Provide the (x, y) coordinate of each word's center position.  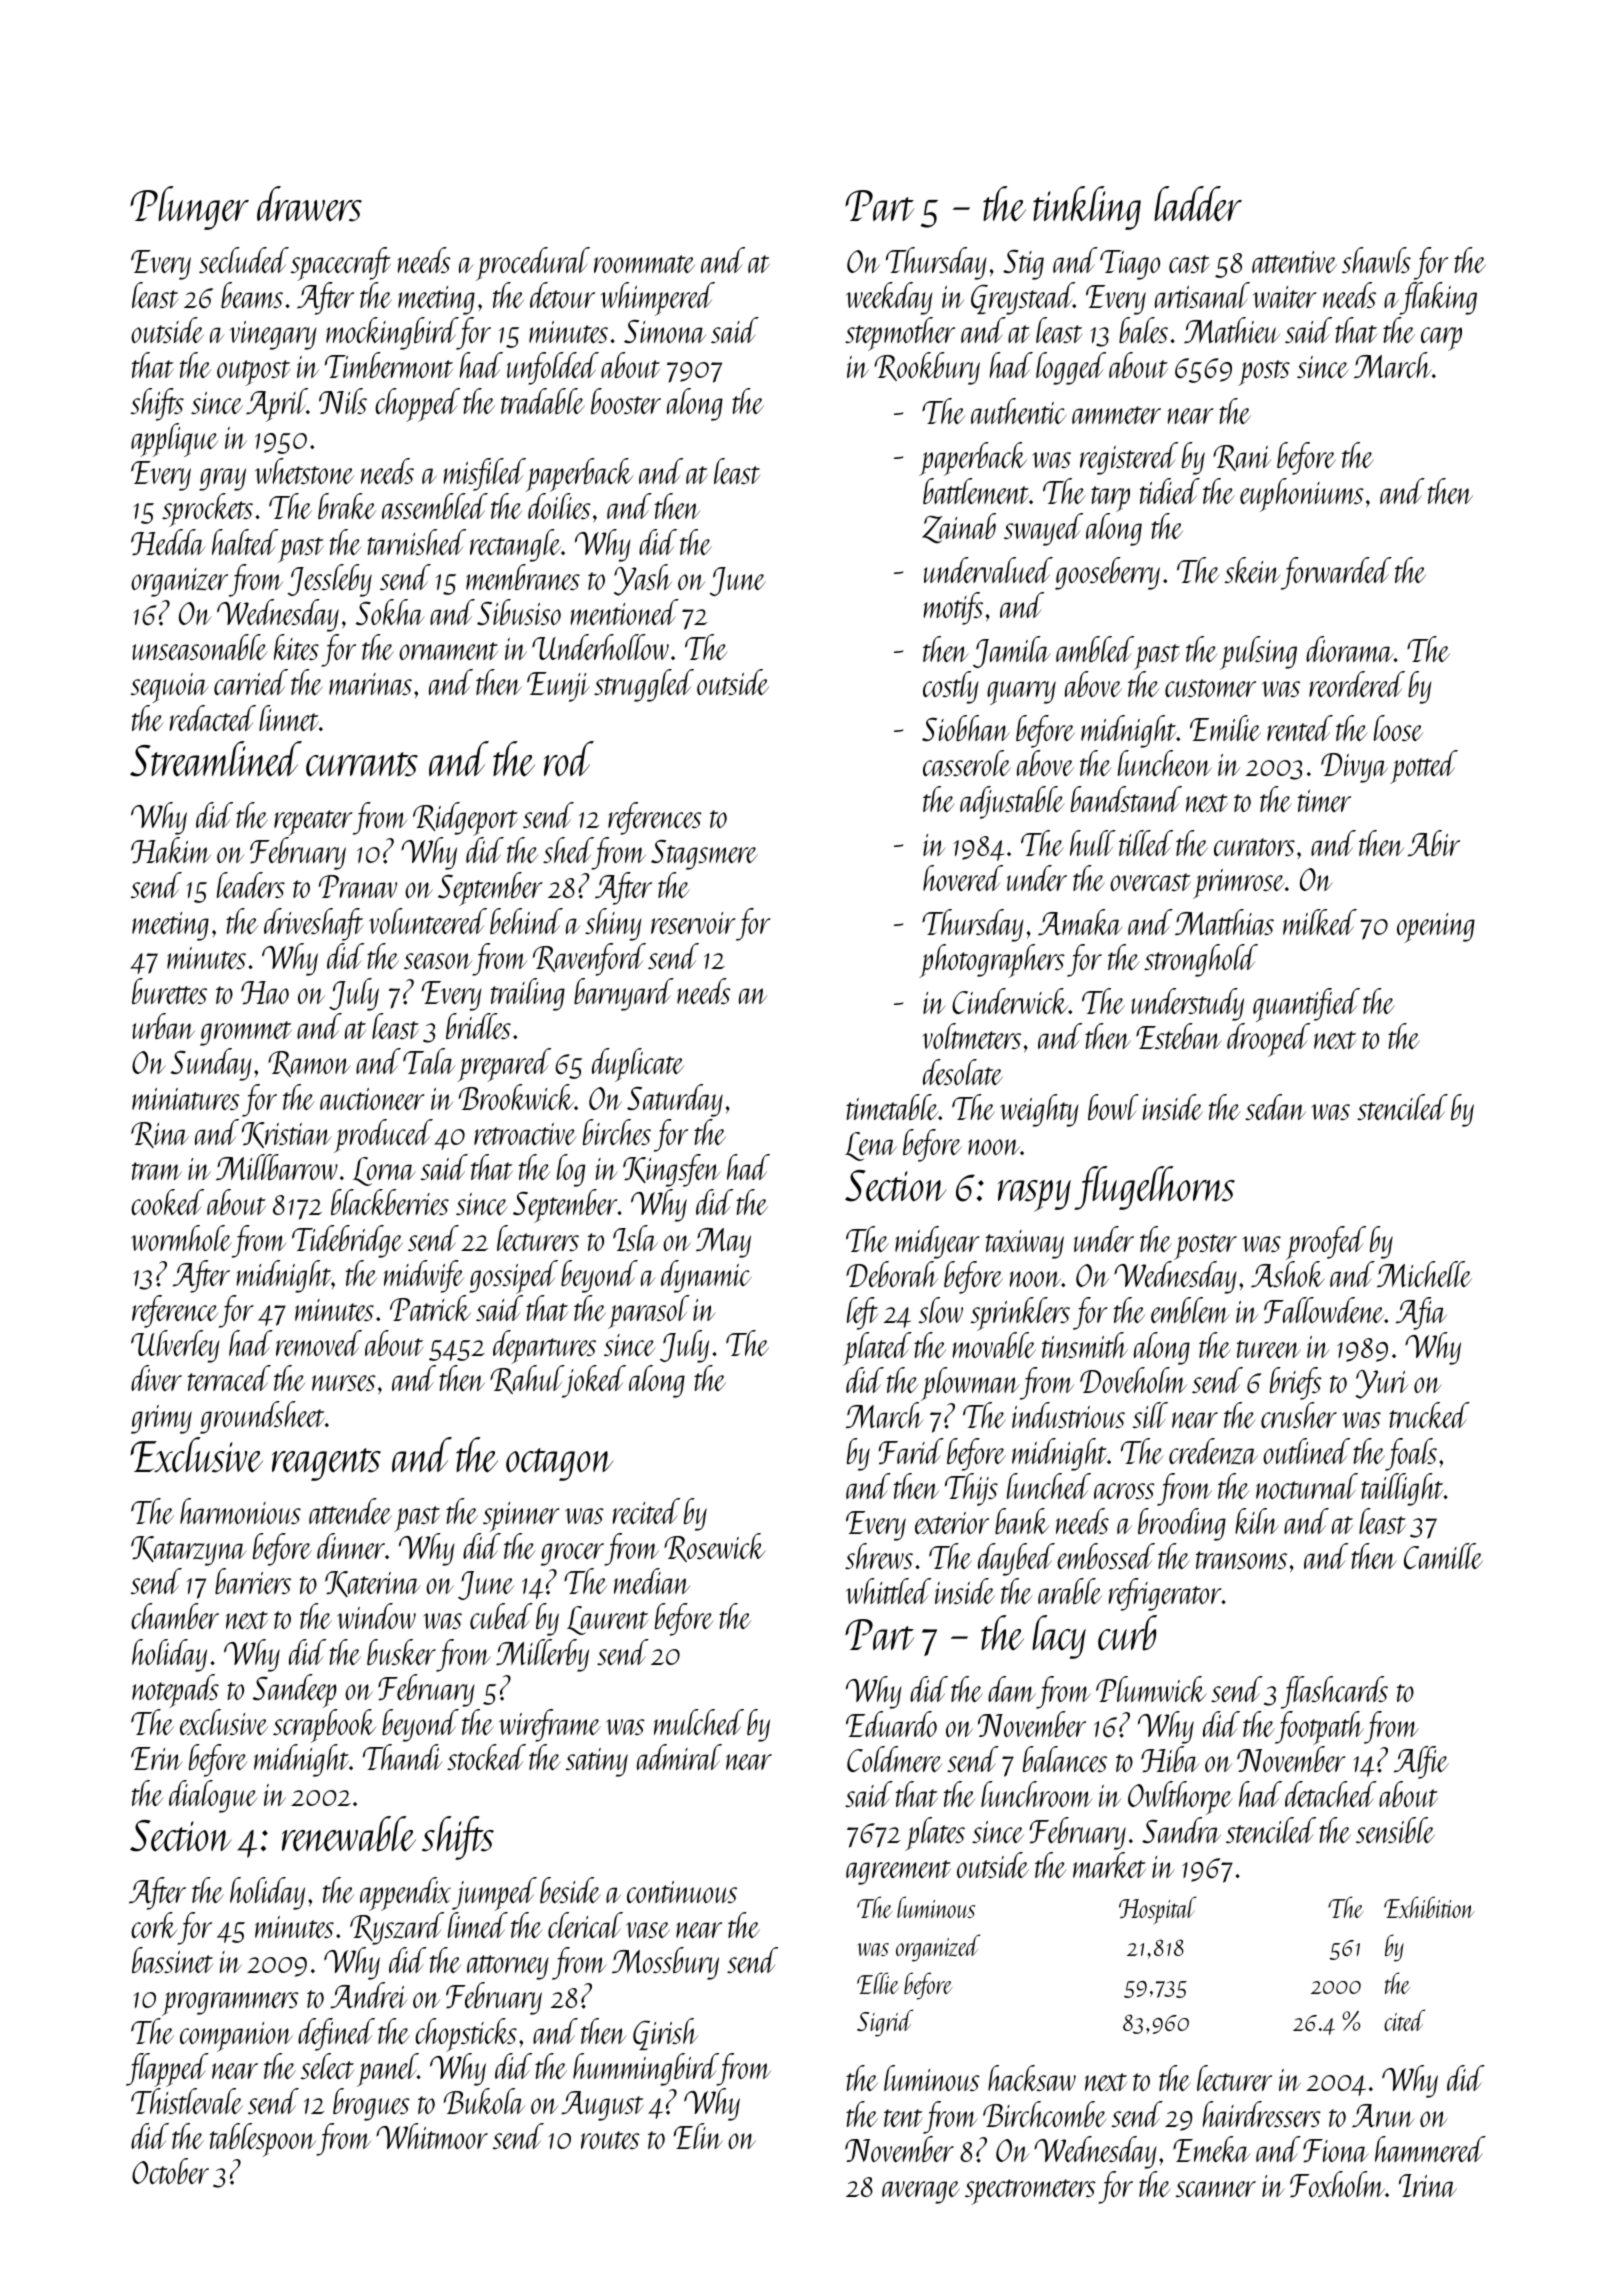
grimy (161, 1419)
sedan (1275, 1107)
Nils (343, 401)
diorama (1350, 649)
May (723, 1243)
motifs (953, 608)
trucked (1429, 1415)
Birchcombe (1045, 2114)
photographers (992, 961)
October (170, 2171)
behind (526, 921)
